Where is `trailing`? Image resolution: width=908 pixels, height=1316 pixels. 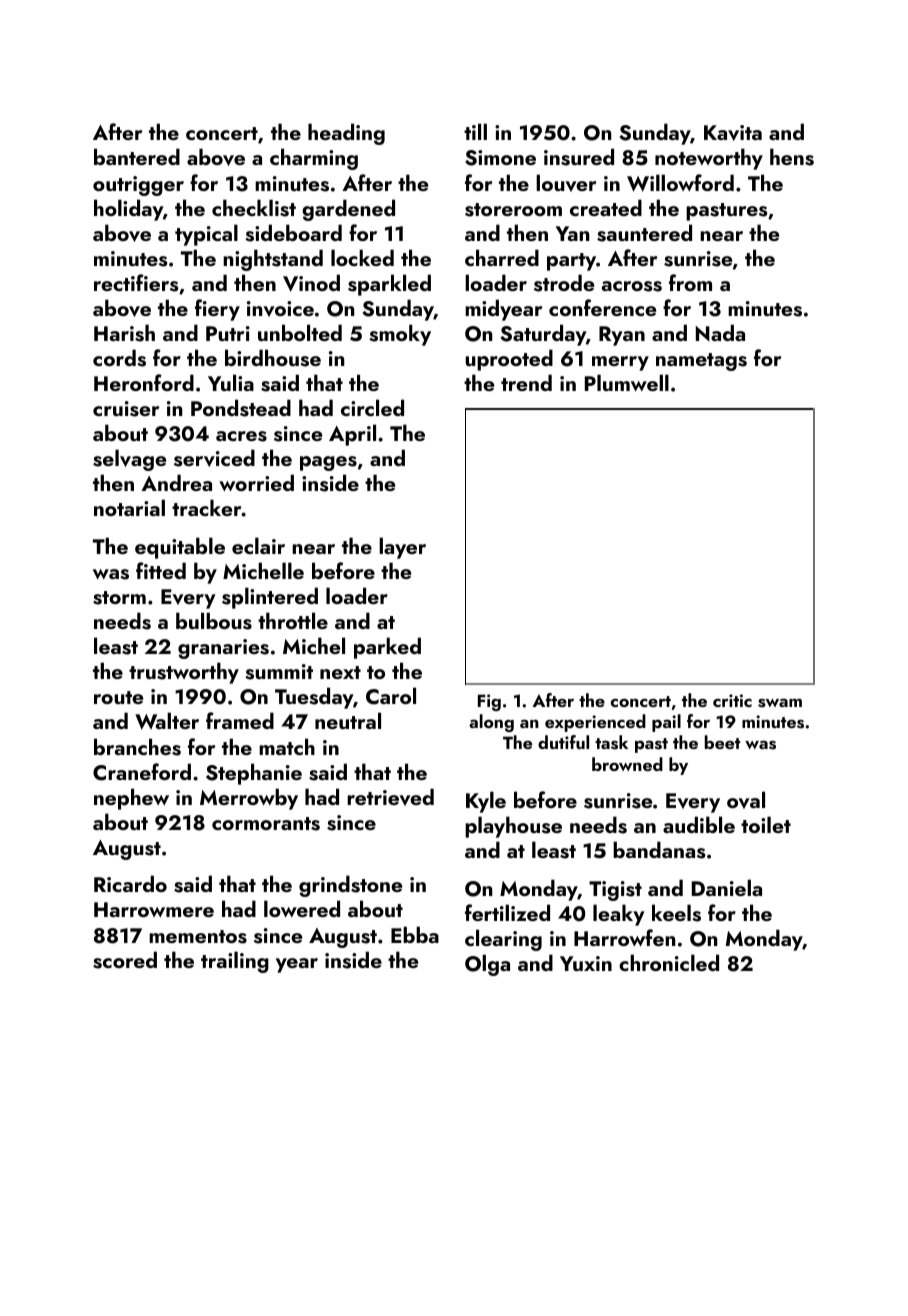 trailing is located at coordinates (235, 962).
